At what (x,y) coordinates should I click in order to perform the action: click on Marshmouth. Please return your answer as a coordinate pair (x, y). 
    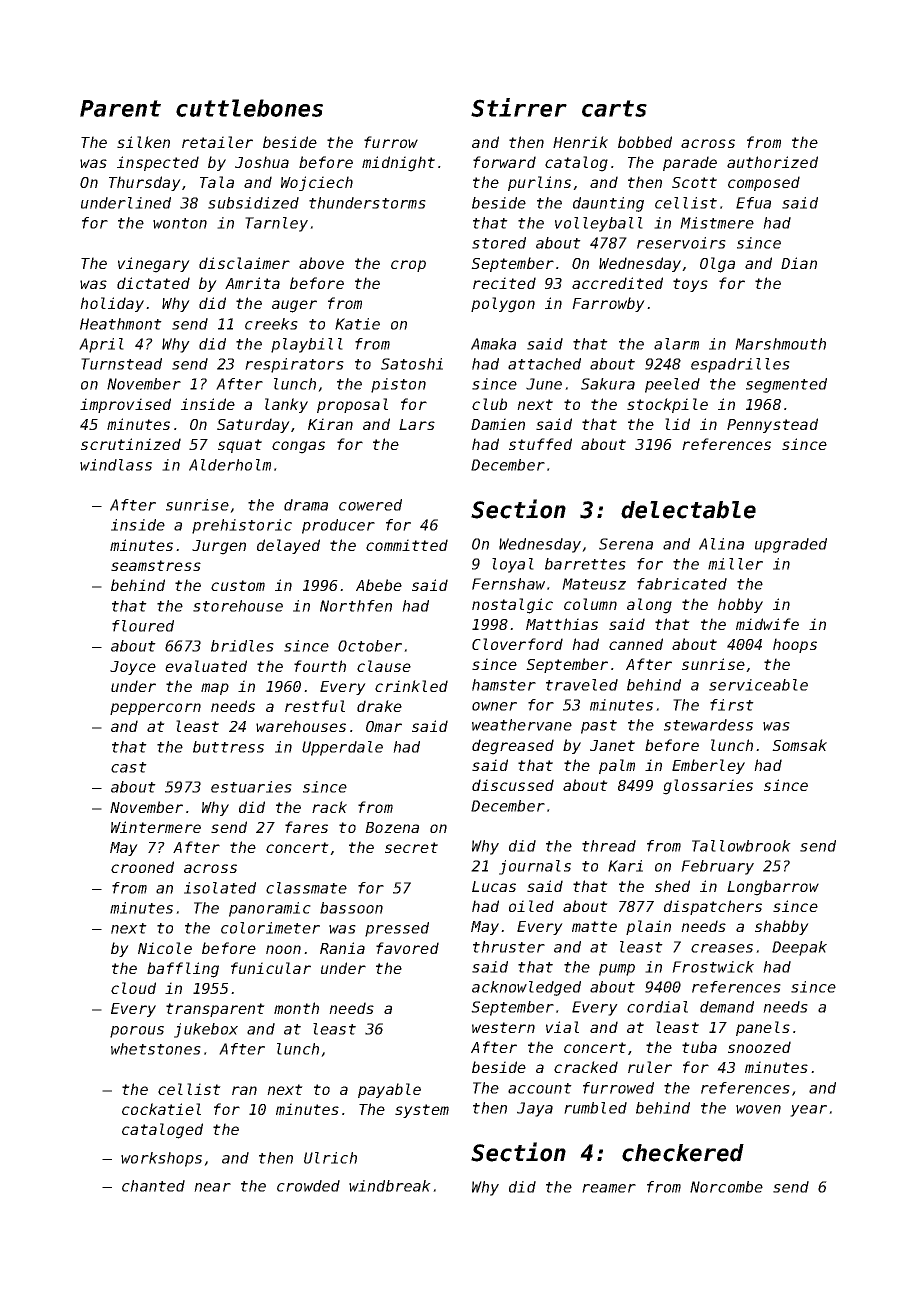
    Looking at the image, I should click on (780, 344).
